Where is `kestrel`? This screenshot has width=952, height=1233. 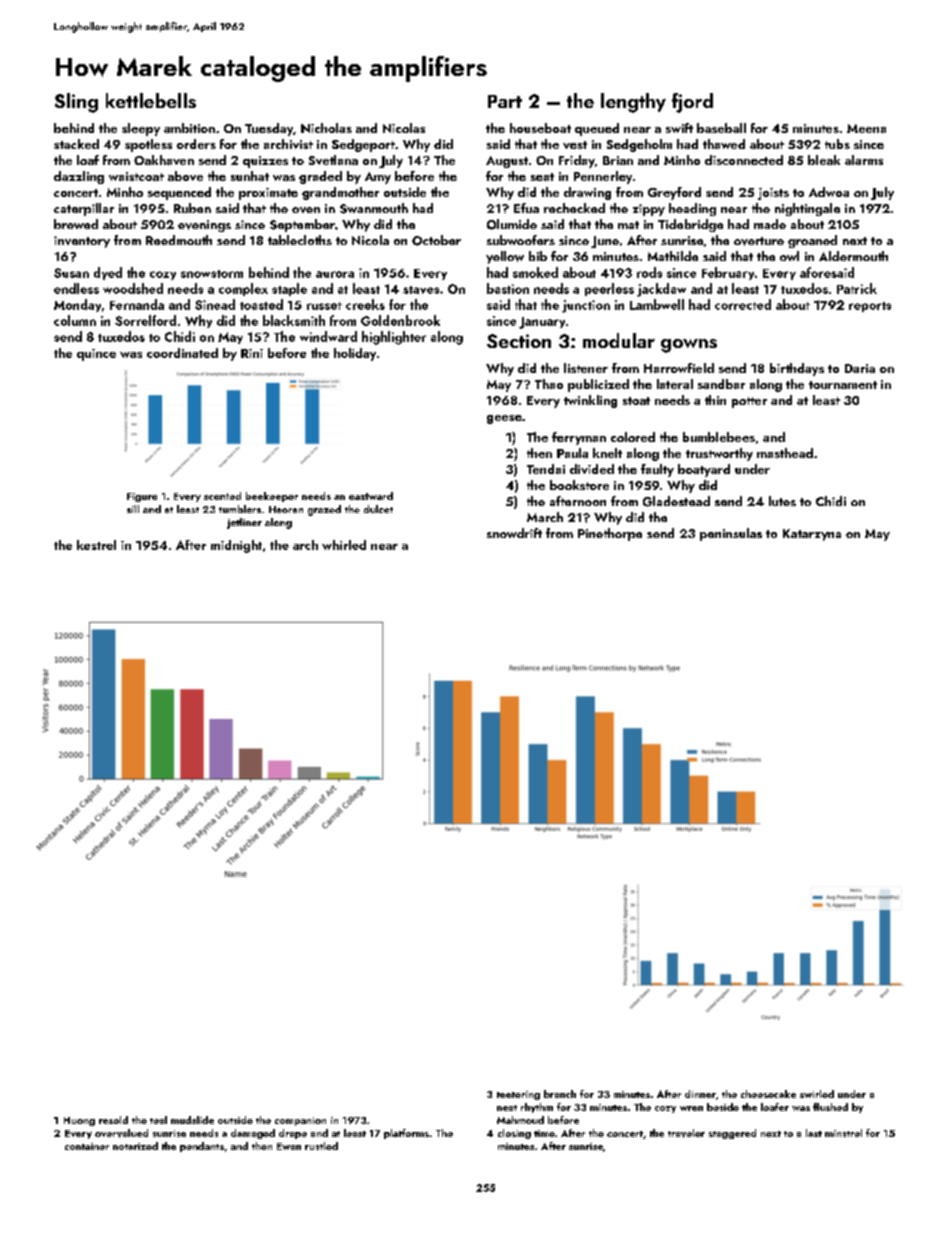
kestrel is located at coordinates (96, 545).
